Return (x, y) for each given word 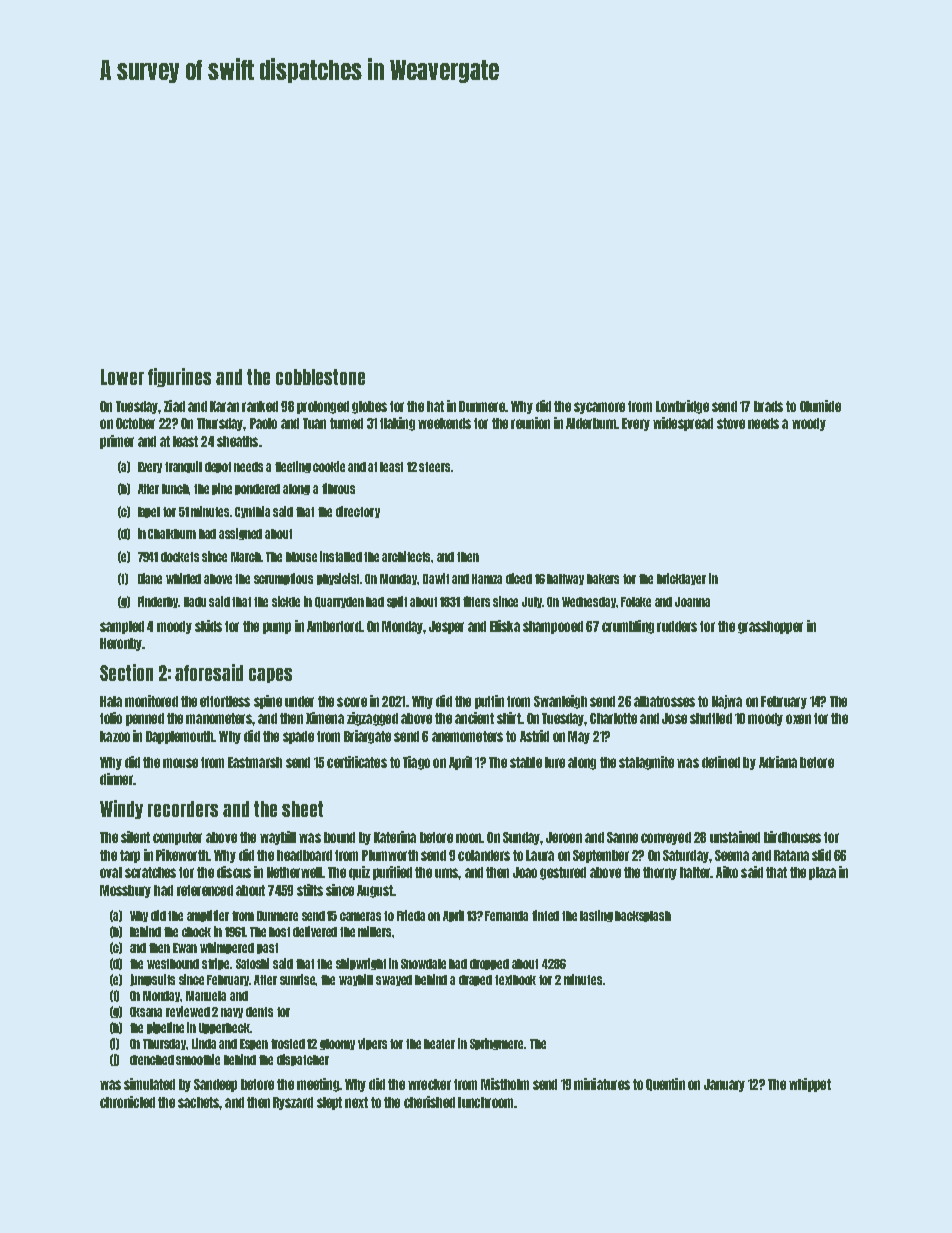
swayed (394, 980)
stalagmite (646, 763)
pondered (257, 489)
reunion (530, 423)
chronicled (127, 1102)
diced (519, 578)
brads (768, 406)
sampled (122, 627)
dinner (116, 779)
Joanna (692, 602)
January (724, 1085)
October (135, 423)
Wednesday (589, 602)
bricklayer (681, 579)
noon (469, 838)
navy (232, 1013)
